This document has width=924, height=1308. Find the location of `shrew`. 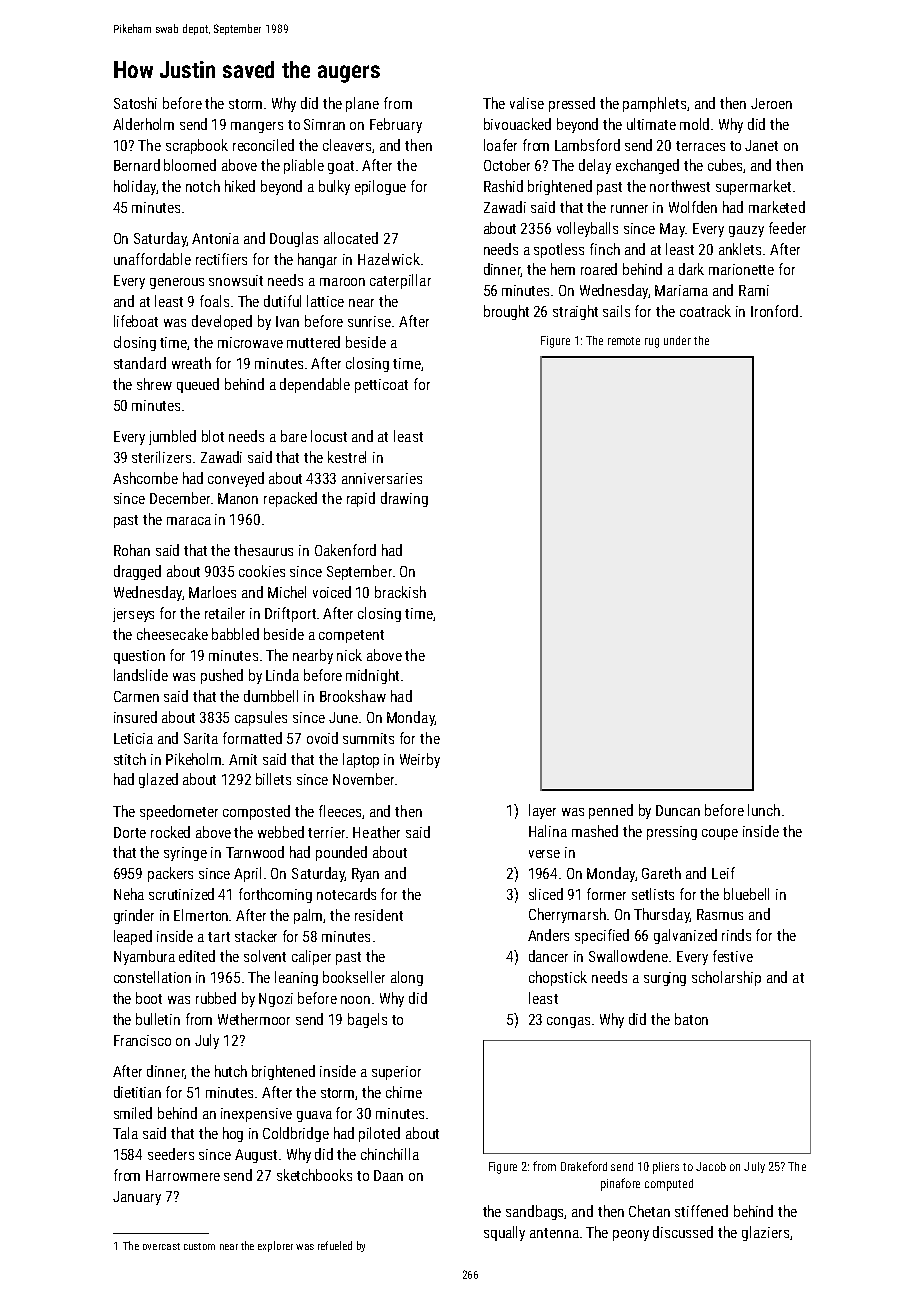

shrew is located at coordinates (154, 384).
